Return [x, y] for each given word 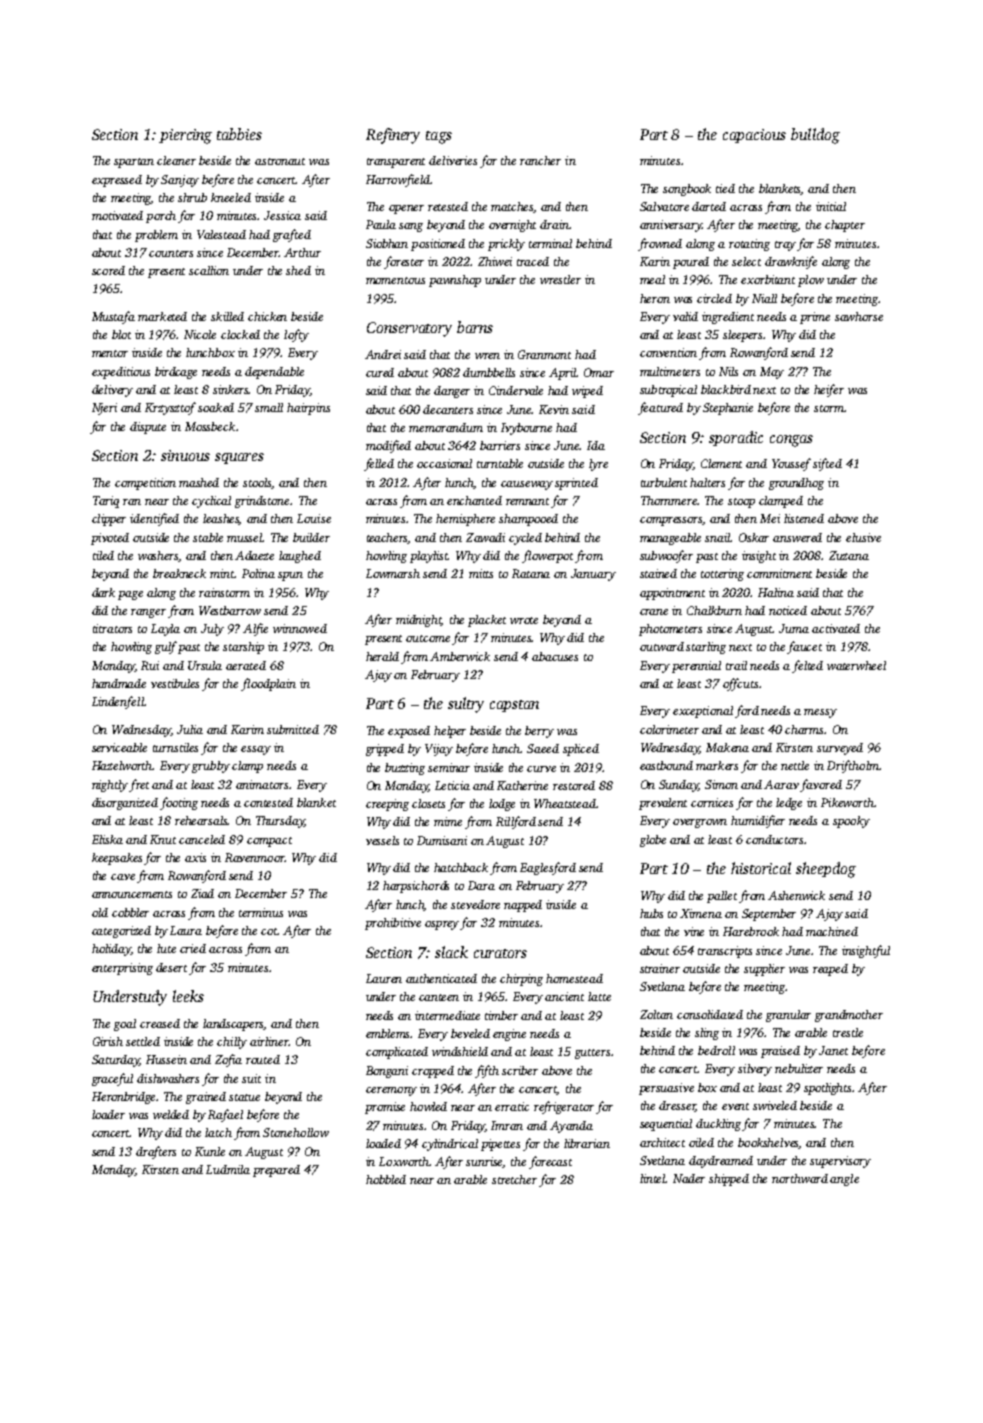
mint [222, 573]
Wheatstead [565, 803]
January [593, 575]
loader [108, 1114]
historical [761, 868]
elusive [863, 537]
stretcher [514, 1179]
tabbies [239, 134]
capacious [754, 136]
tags [439, 137]
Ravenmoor [255, 857]
